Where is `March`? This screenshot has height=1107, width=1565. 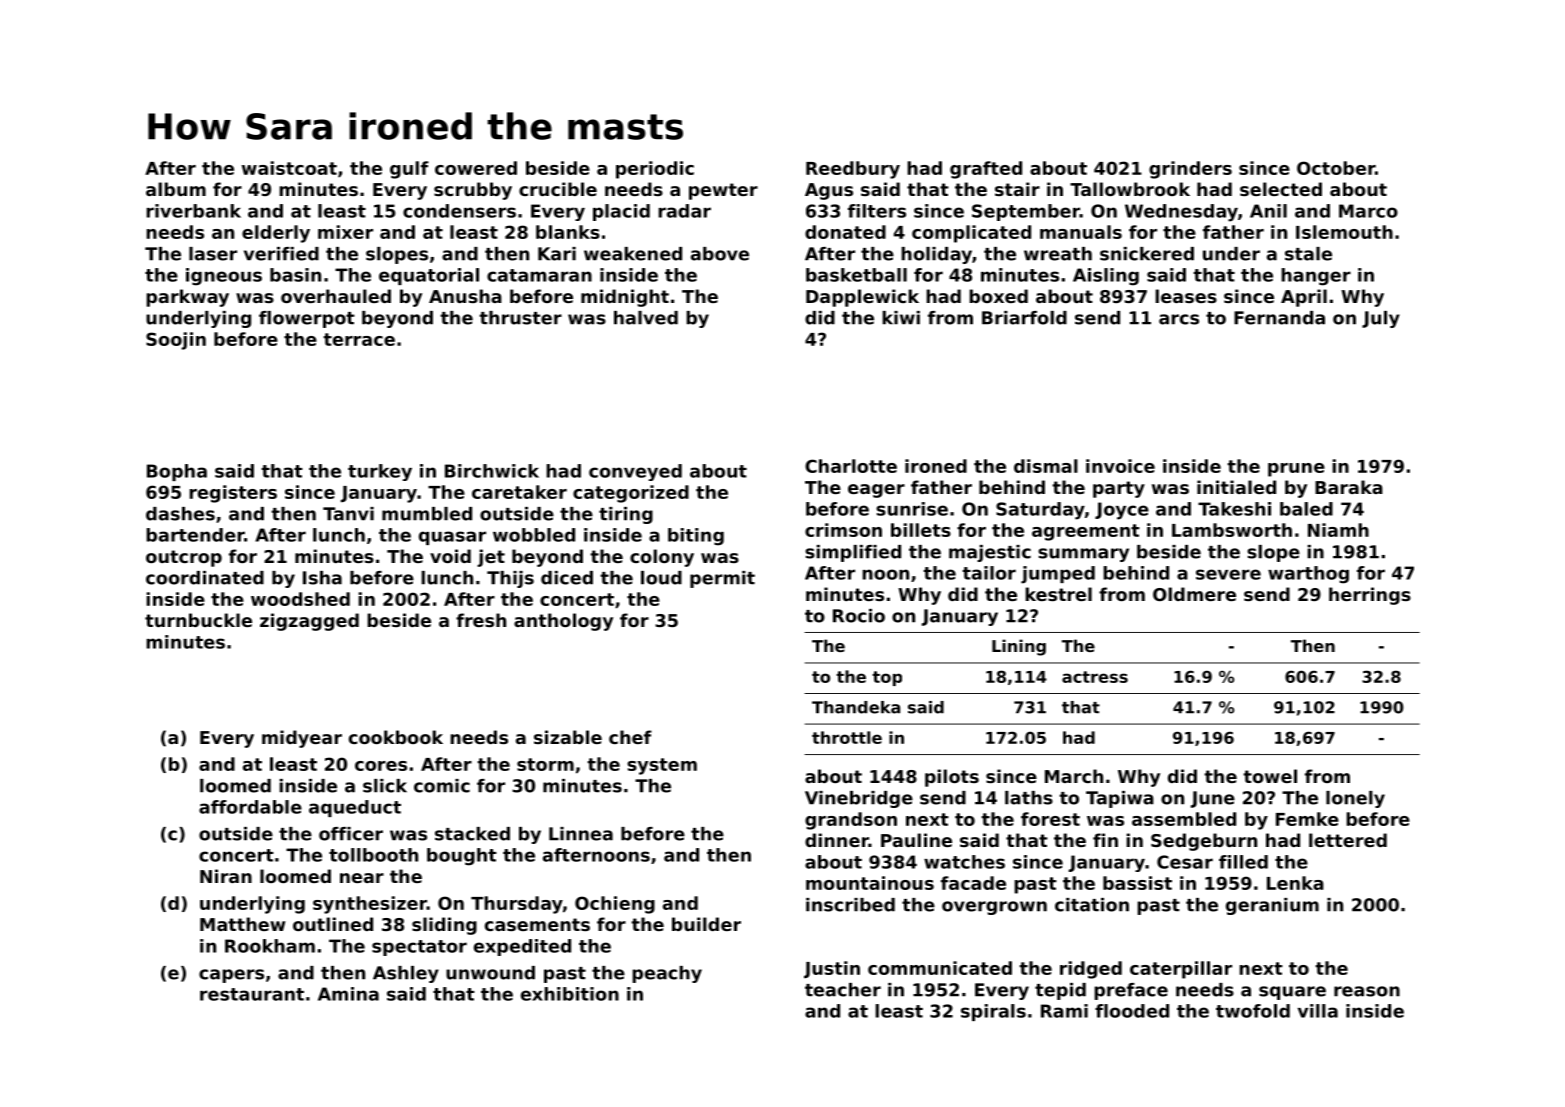
March is located at coordinates (1074, 776).
